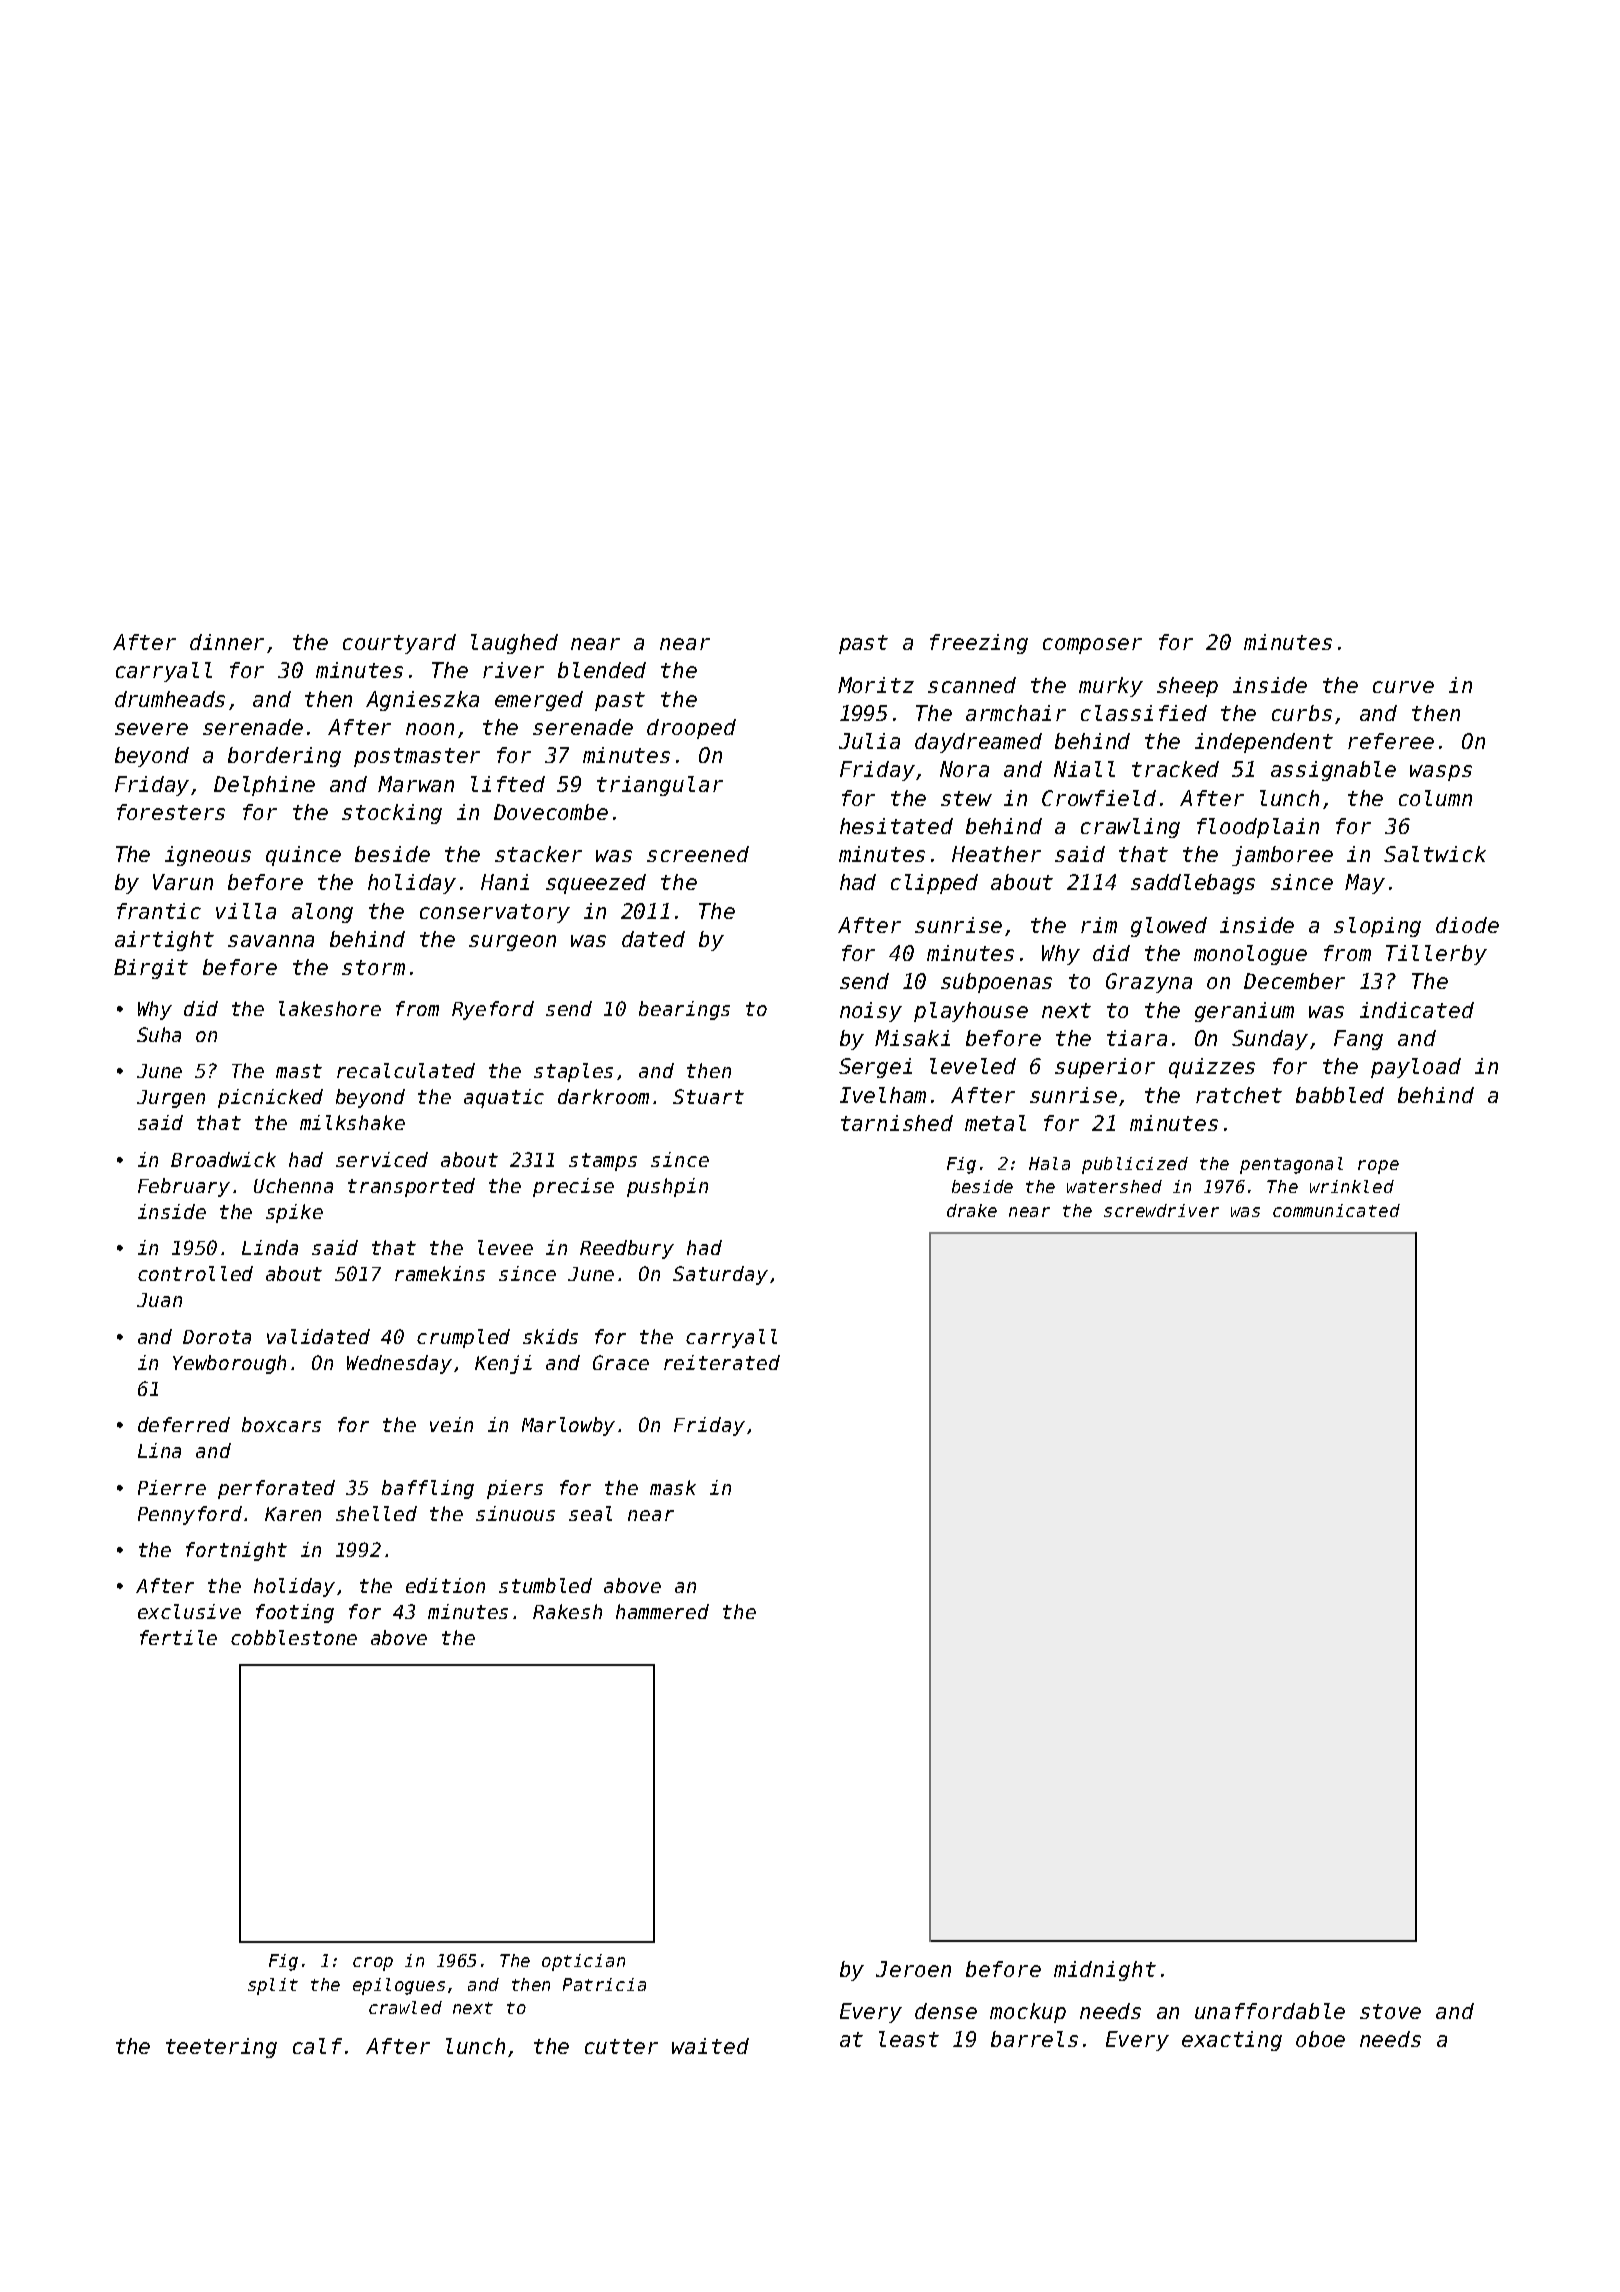 This page has height=2292, width=1620. Describe the element at coordinates (1105, 1971) in the page. I see `midnight` at that location.
